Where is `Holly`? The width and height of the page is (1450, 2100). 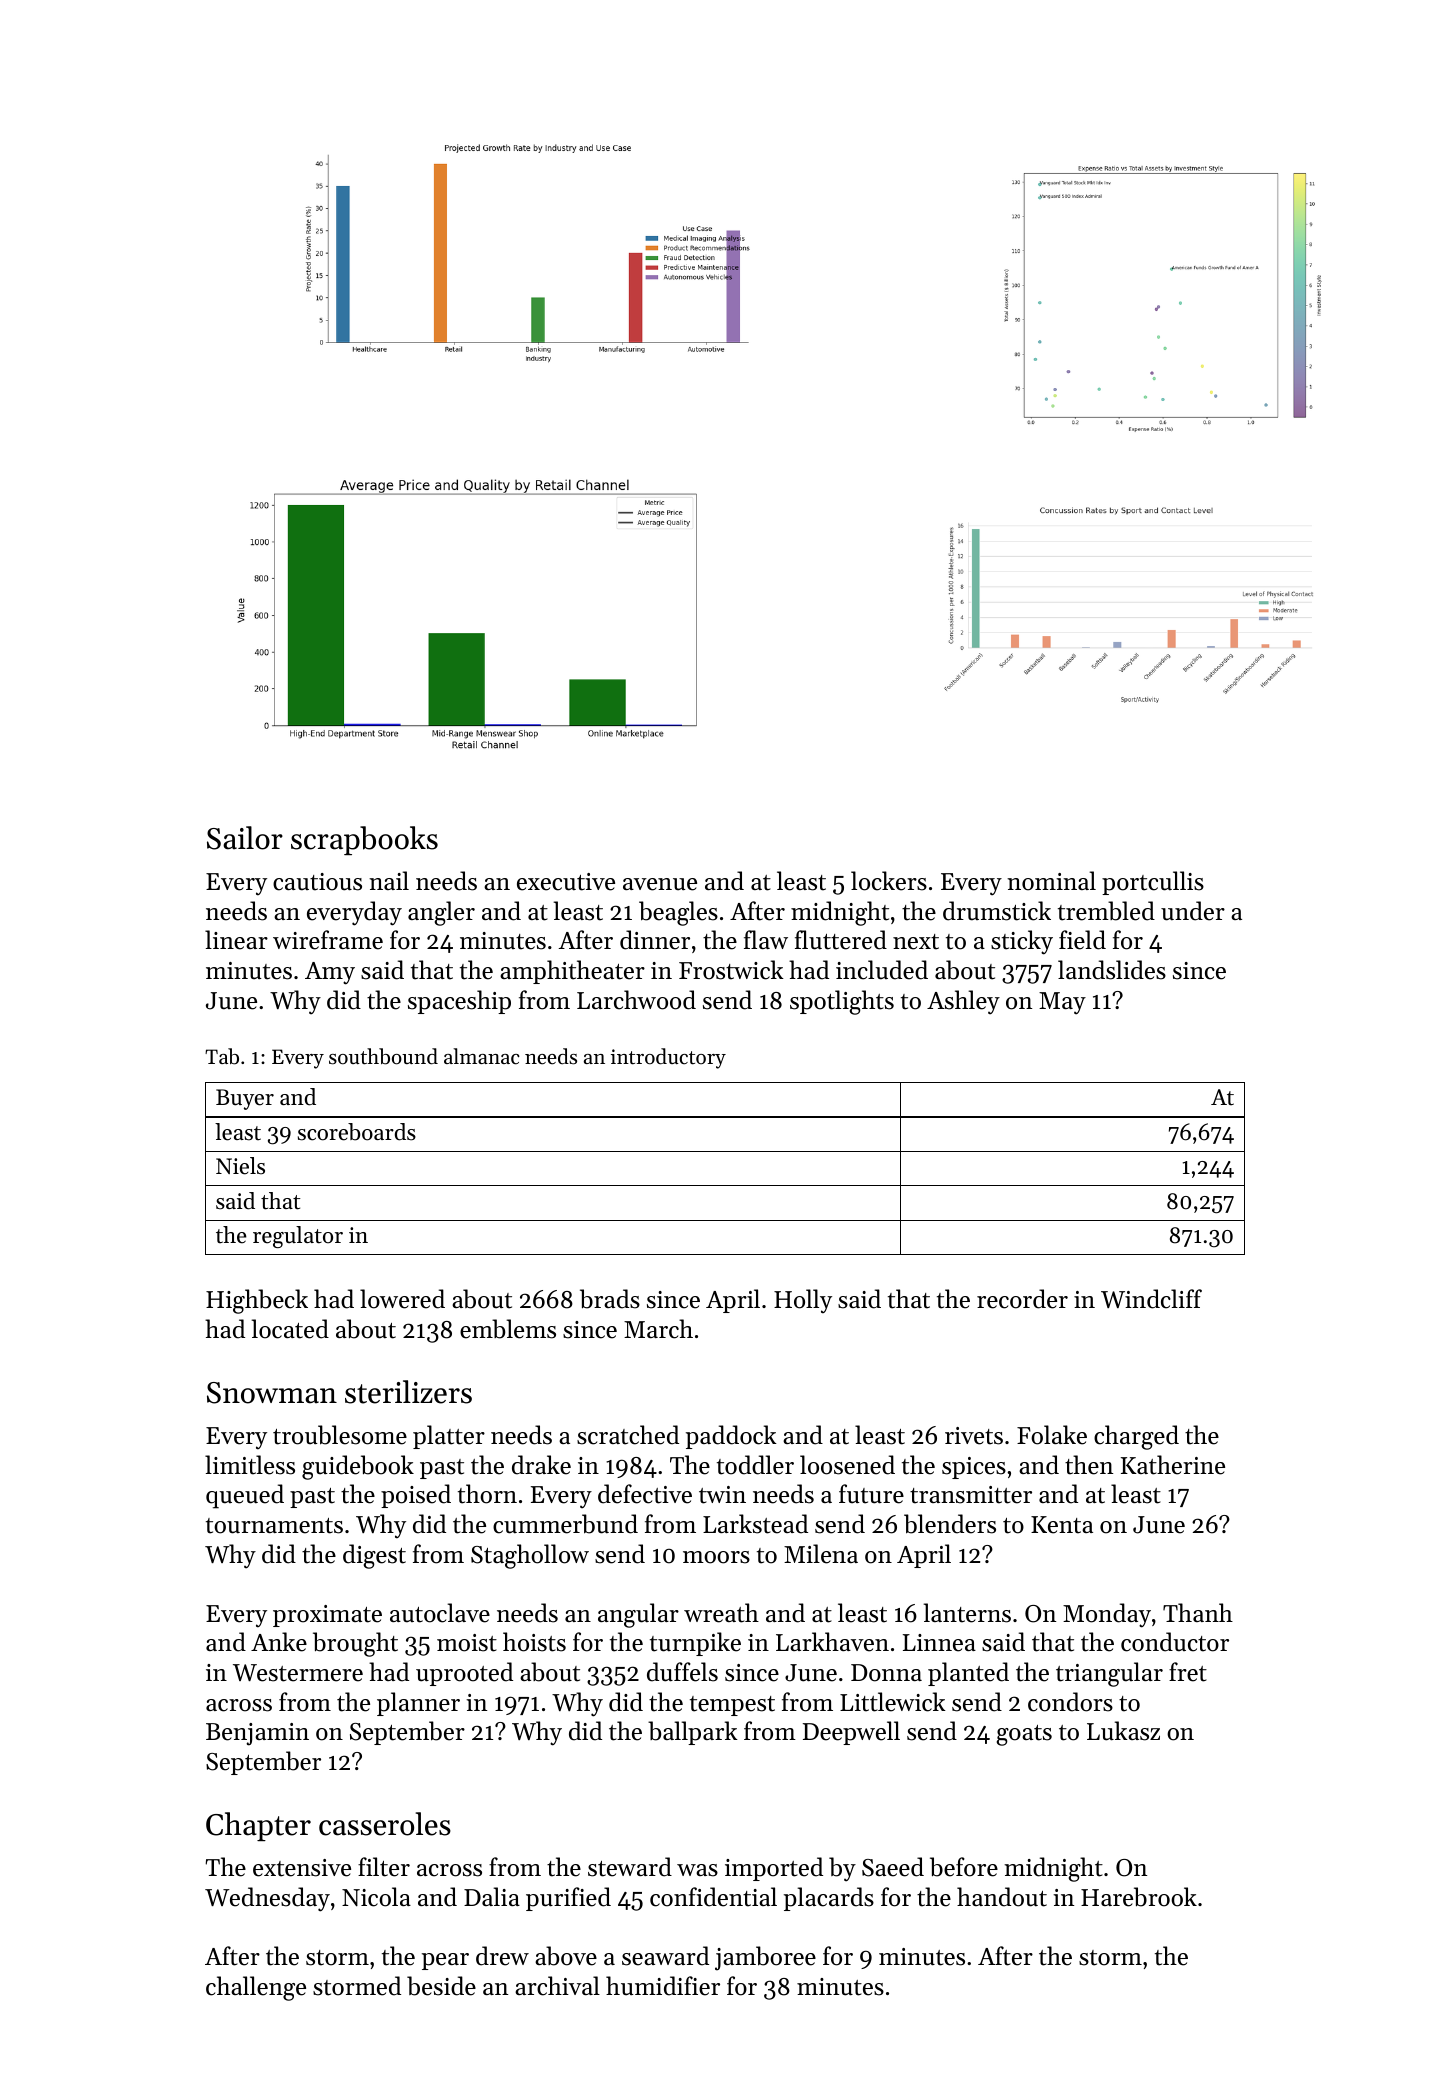
Holly is located at coordinates (803, 1301).
